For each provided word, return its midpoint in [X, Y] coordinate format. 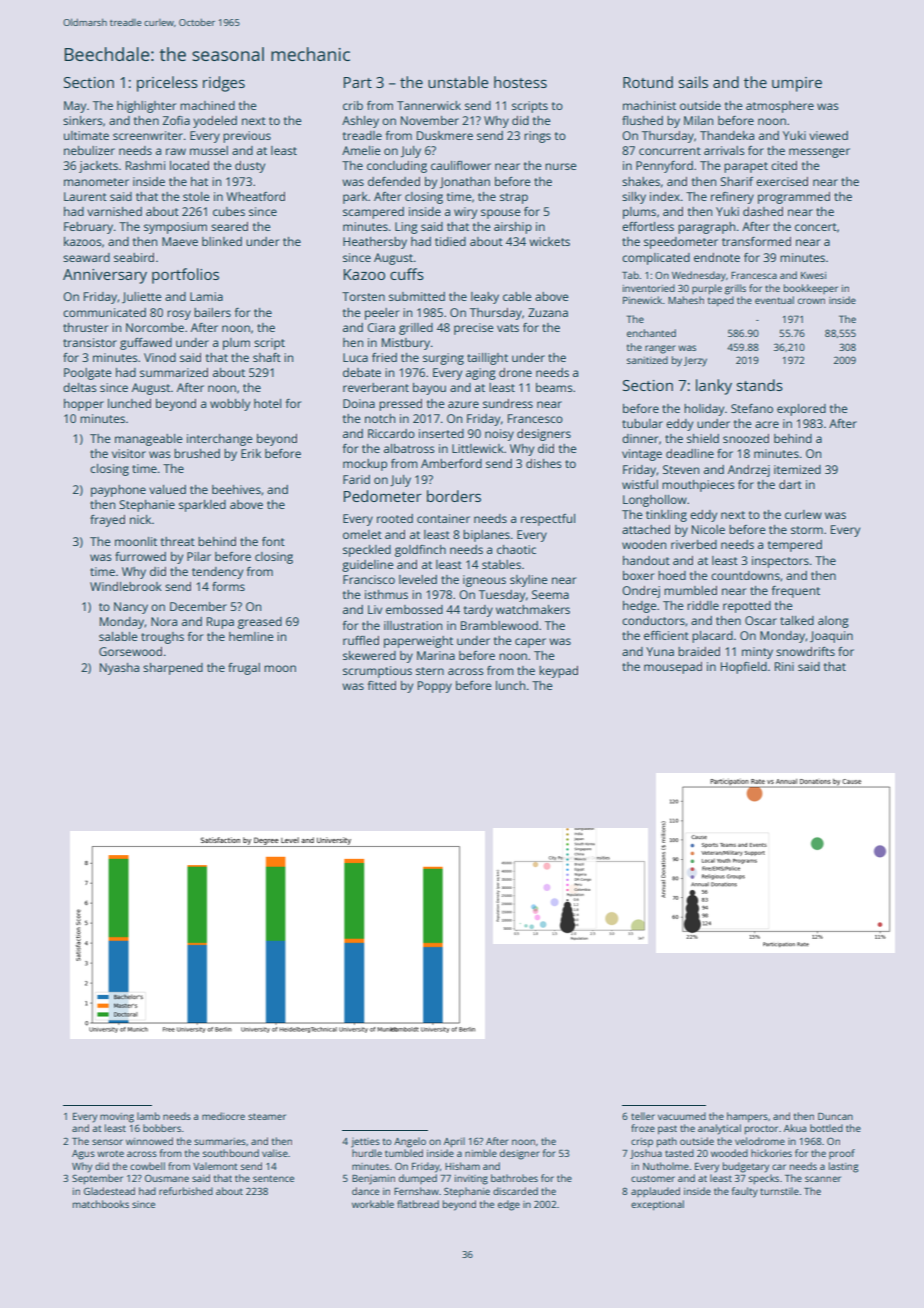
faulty [745, 1192]
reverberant [376, 387]
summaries [220, 1141]
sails [693, 82]
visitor [129, 453]
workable [373, 1204]
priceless [167, 84]
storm [807, 530]
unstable [458, 82]
